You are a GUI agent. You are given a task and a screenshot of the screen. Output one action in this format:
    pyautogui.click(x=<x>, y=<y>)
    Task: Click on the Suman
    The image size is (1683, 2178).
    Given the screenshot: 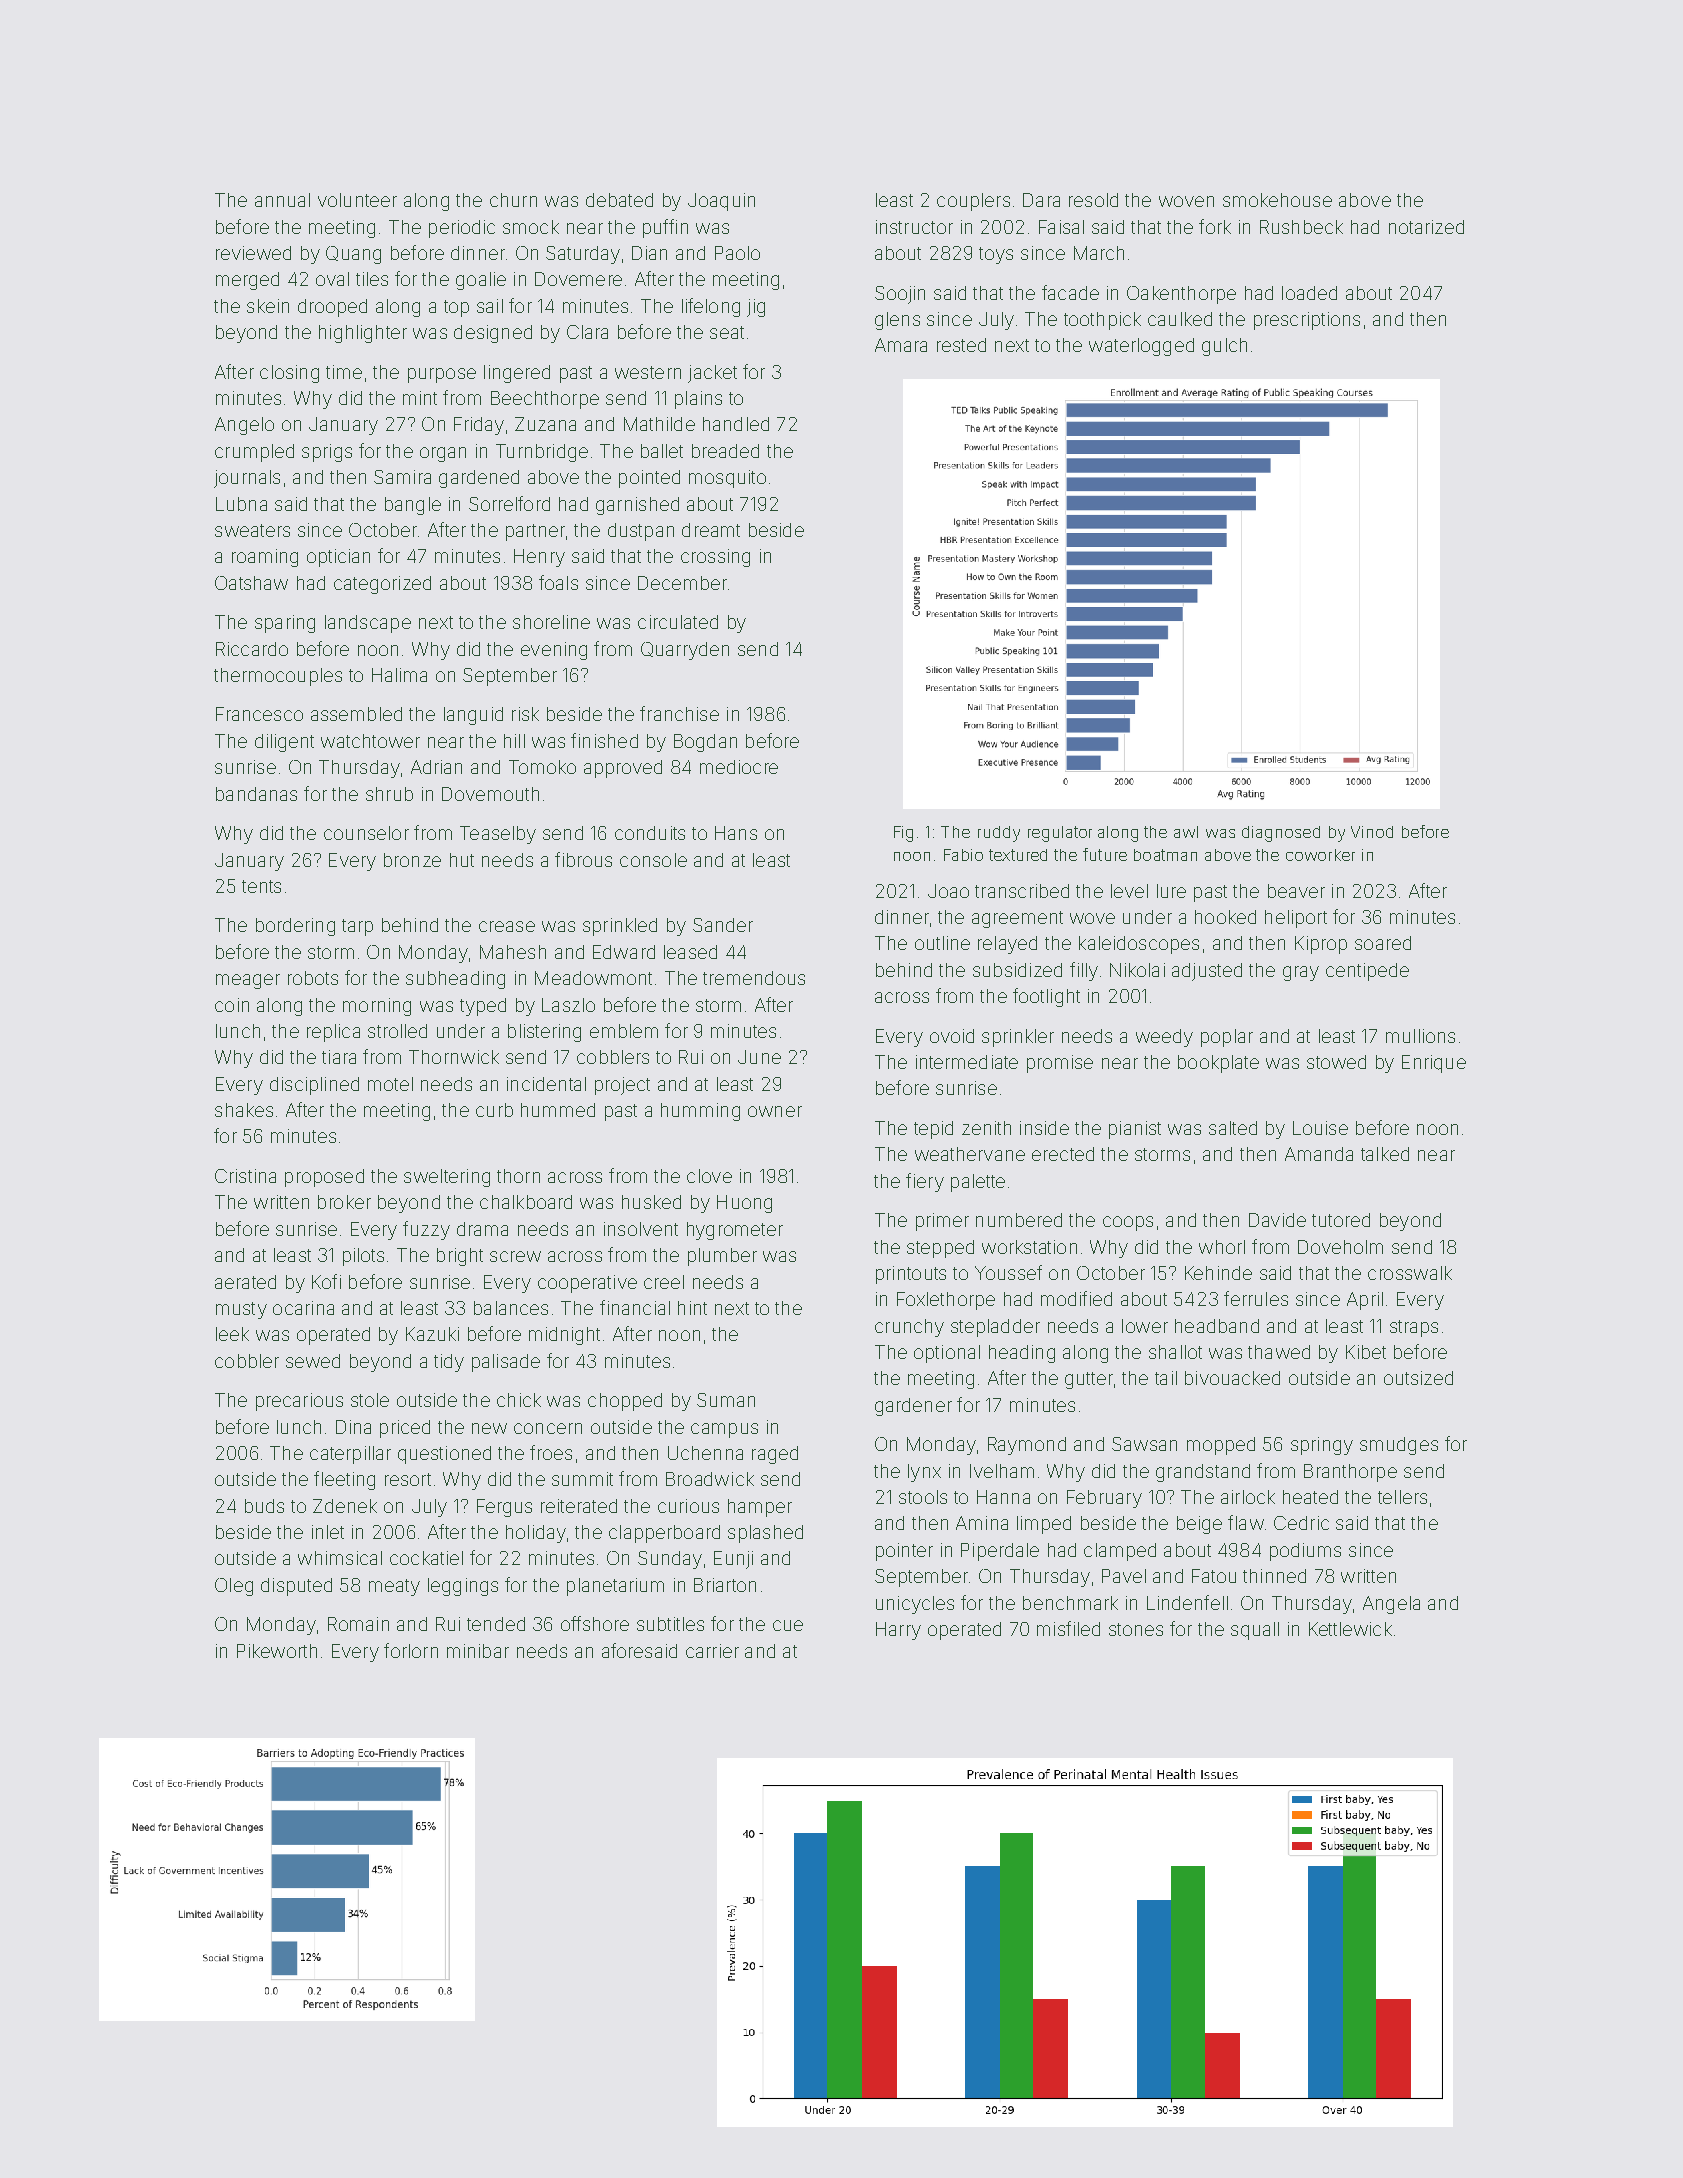 What is the action you would take?
    pyautogui.click(x=726, y=1400)
